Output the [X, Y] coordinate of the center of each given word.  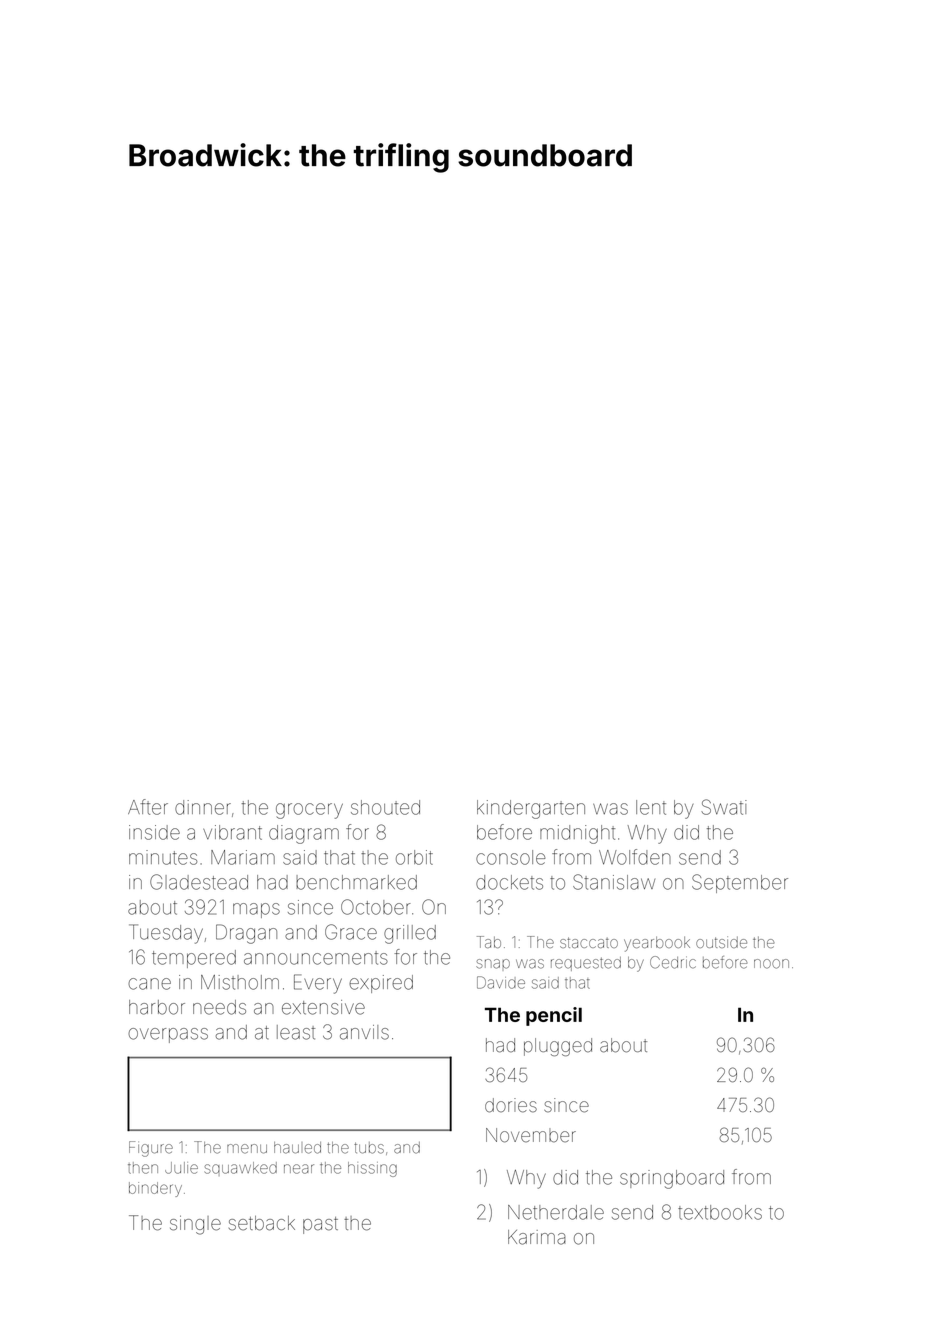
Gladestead [199, 882]
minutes [163, 857]
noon [771, 964]
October [376, 907]
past [320, 1225]
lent [651, 807]
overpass [168, 1035]
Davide [501, 982]
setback [262, 1223]
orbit [414, 857]
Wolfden [635, 857]
